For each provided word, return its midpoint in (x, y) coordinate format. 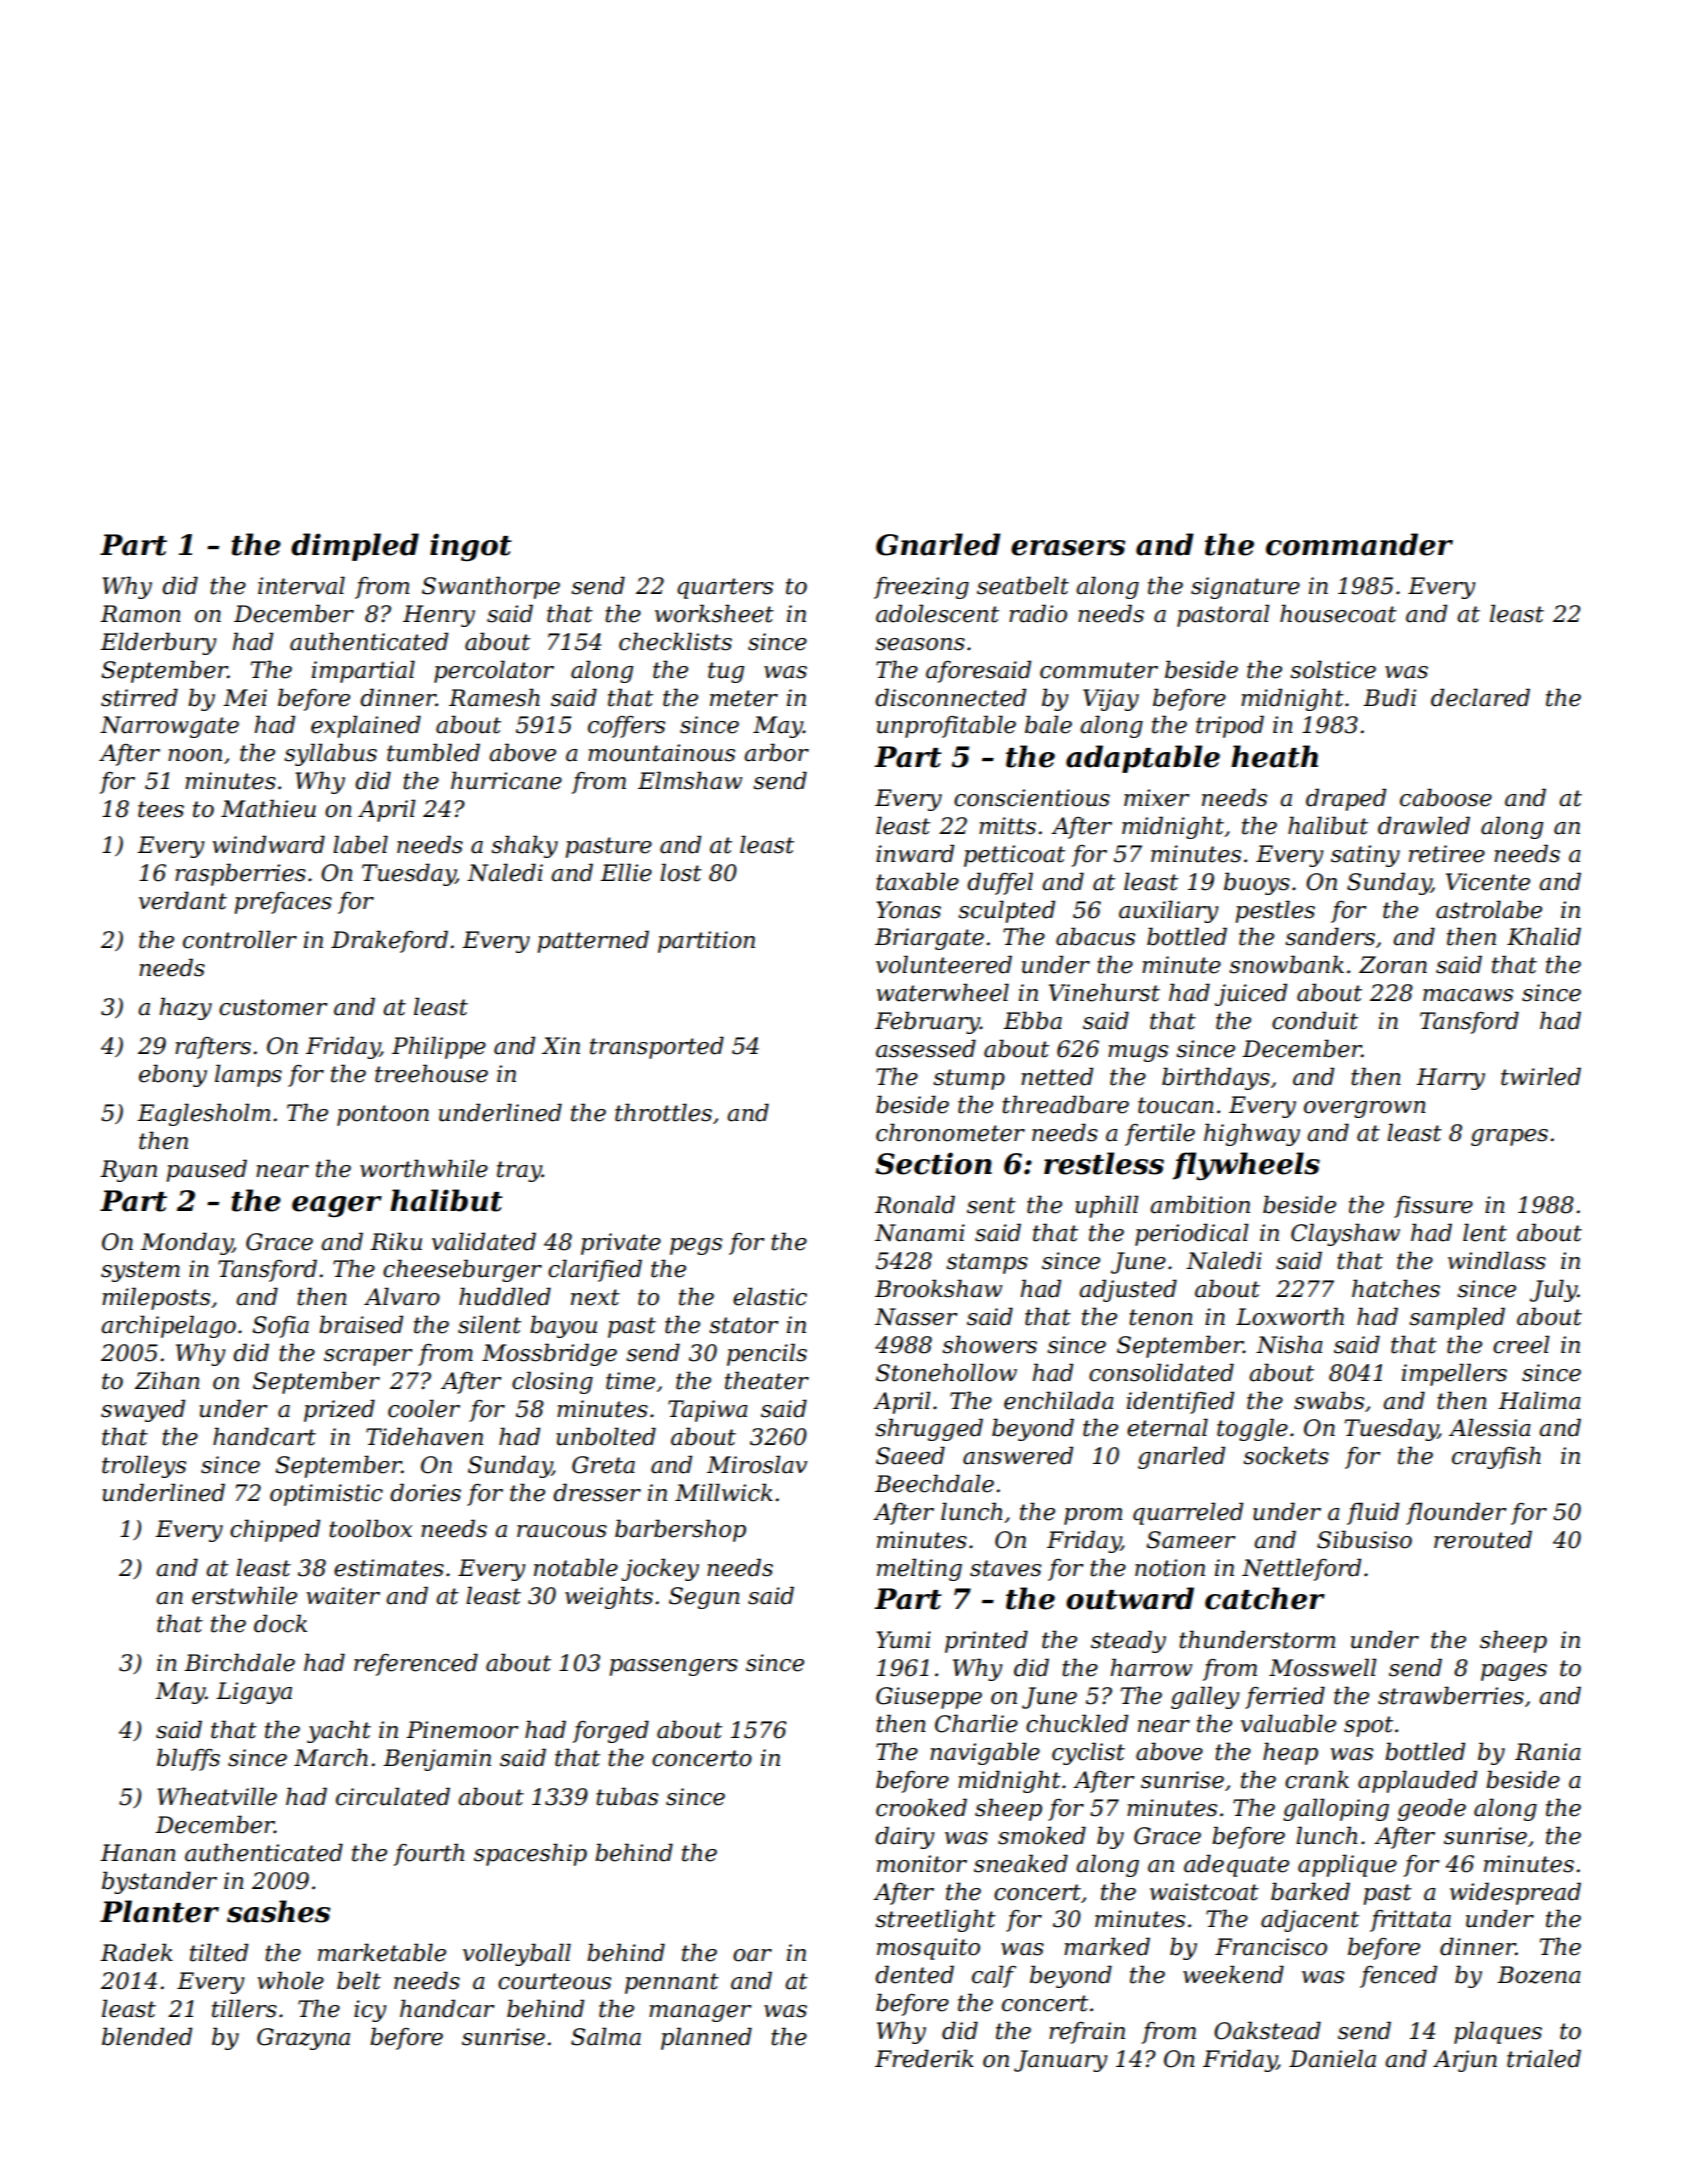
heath (1274, 756)
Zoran (1393, 965)
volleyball (517, 1954)
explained (366, 726)
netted (1057, 1076)
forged (610, 1731)
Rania (1548, 1752)
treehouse (431, 1073)
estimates (389, 1568)
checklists (675, 641)
